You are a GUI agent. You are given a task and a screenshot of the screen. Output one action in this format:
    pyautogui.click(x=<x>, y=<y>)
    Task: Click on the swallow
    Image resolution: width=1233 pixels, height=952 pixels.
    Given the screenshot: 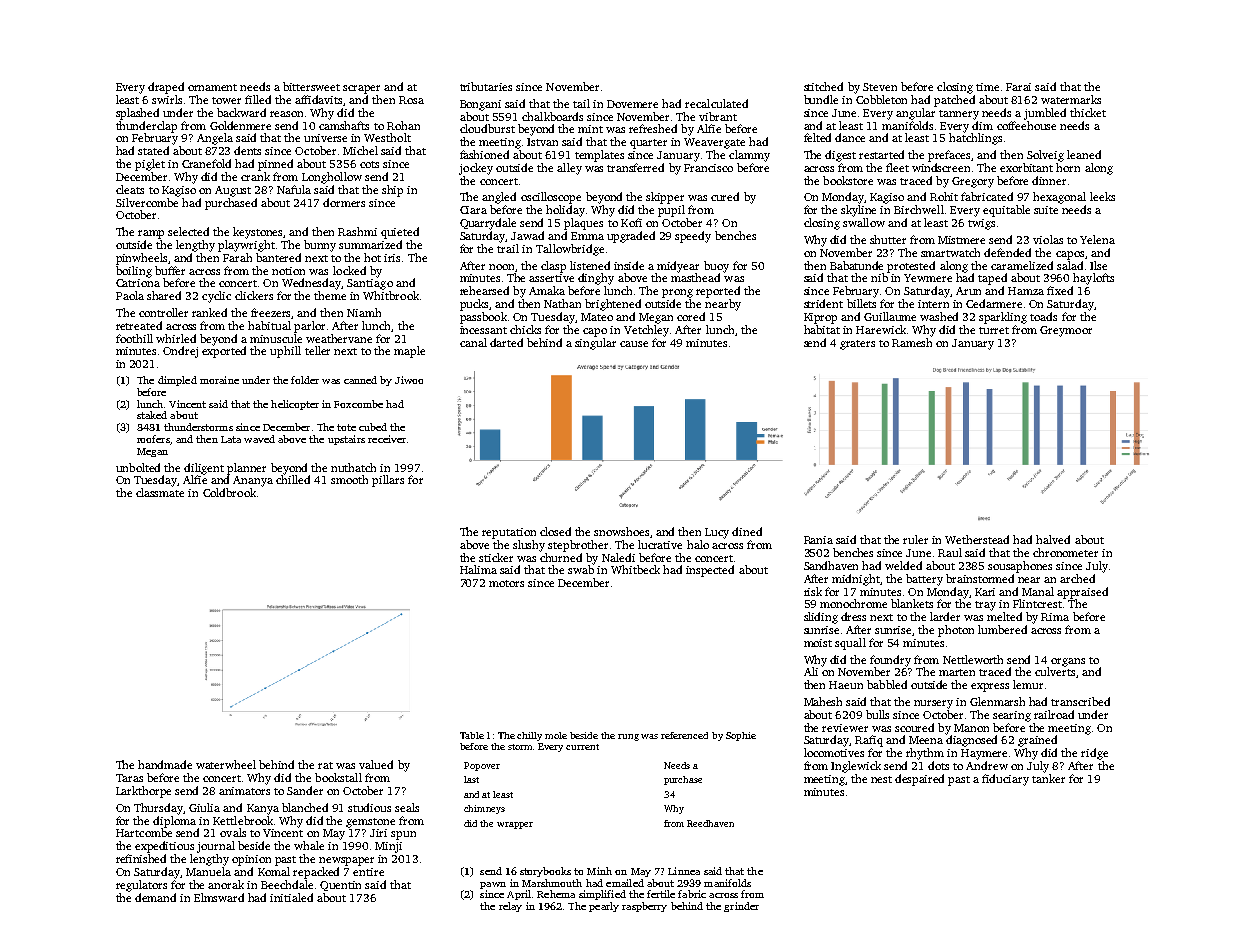 What is the action you would take?
    pyautogui.click(x=864, y=222)
